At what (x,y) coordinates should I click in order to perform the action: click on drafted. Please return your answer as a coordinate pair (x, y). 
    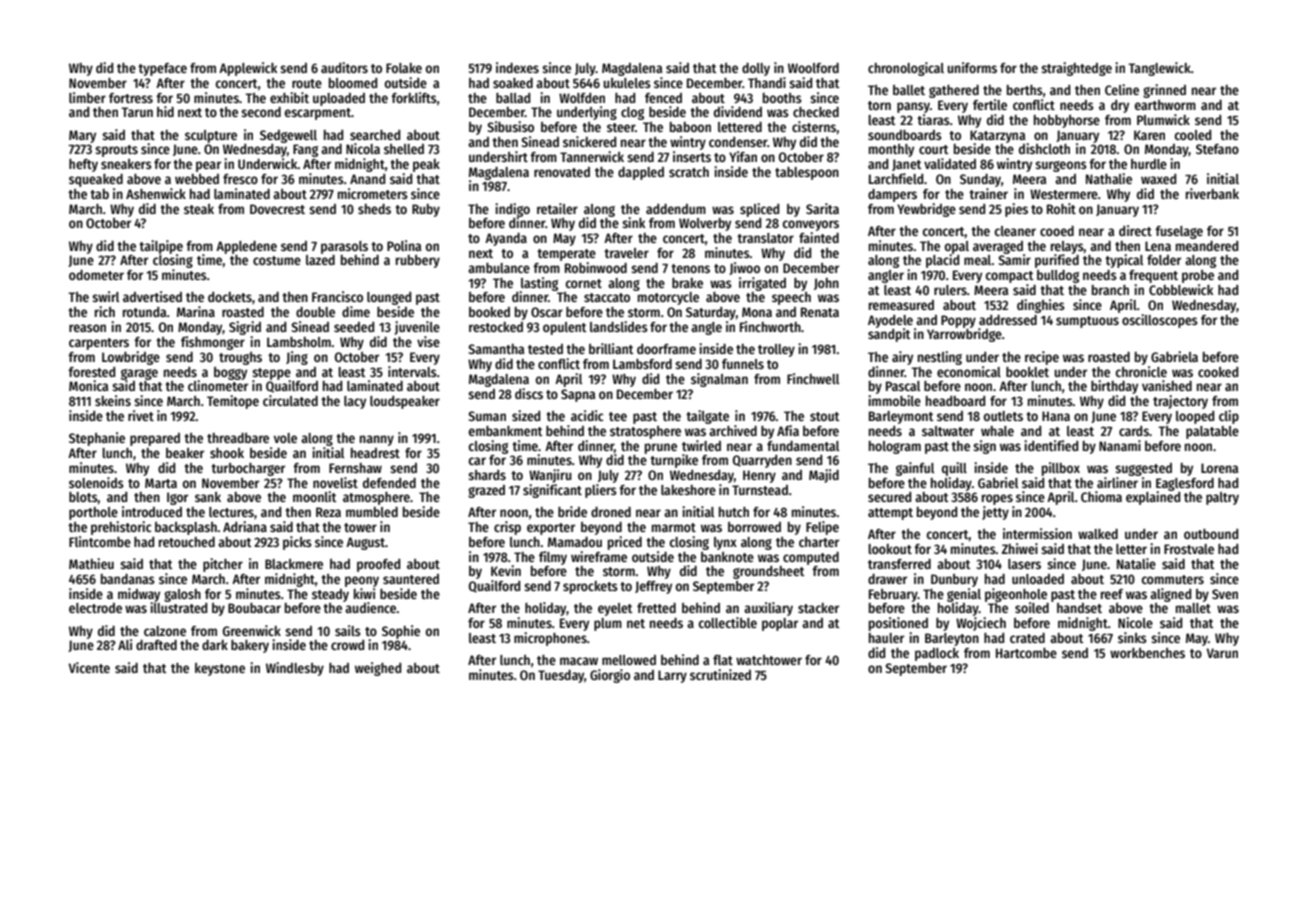
    Looking at the image, I should click on (156, 645).
